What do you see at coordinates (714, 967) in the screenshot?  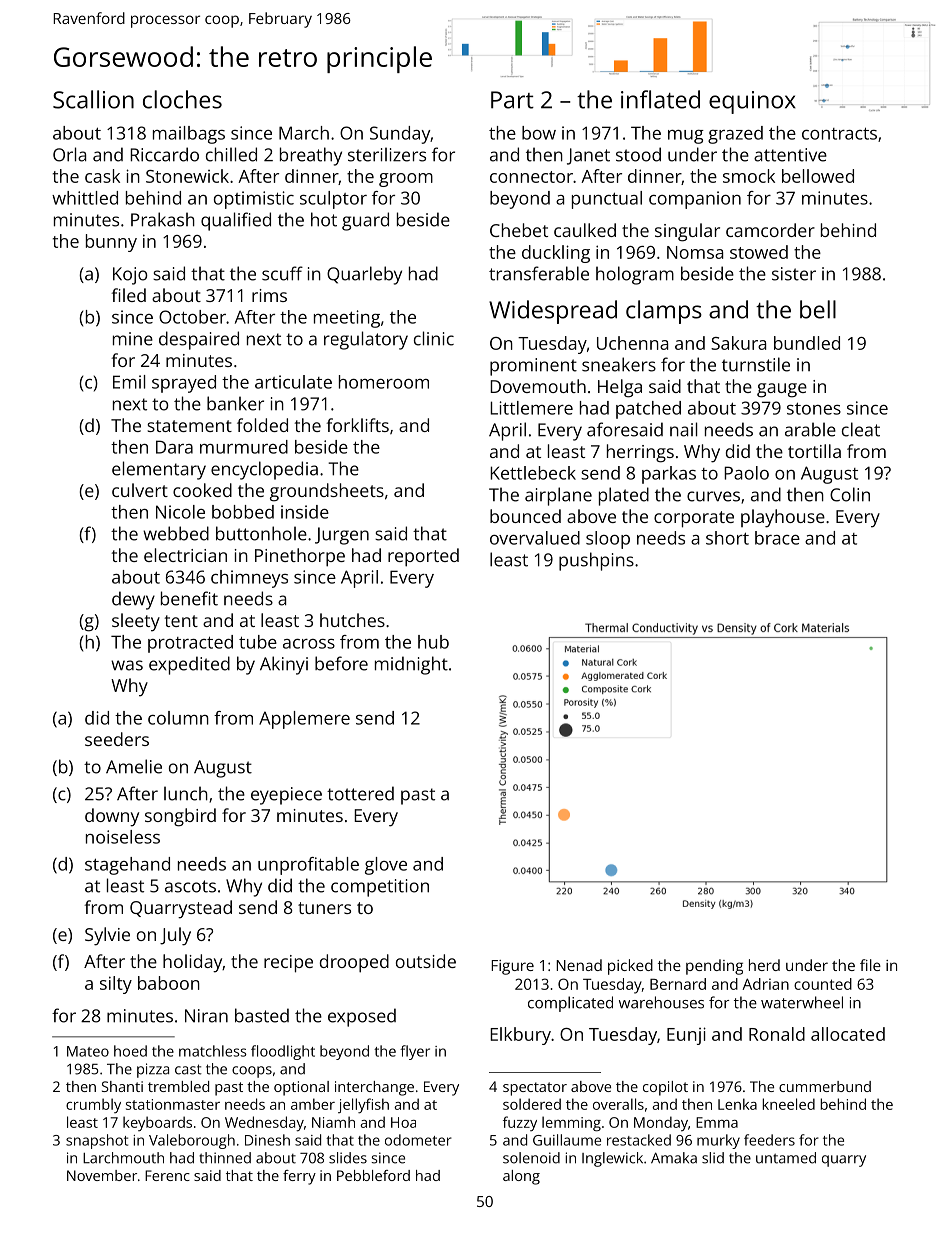 I see `pending` at bounding box center [714, 967].
